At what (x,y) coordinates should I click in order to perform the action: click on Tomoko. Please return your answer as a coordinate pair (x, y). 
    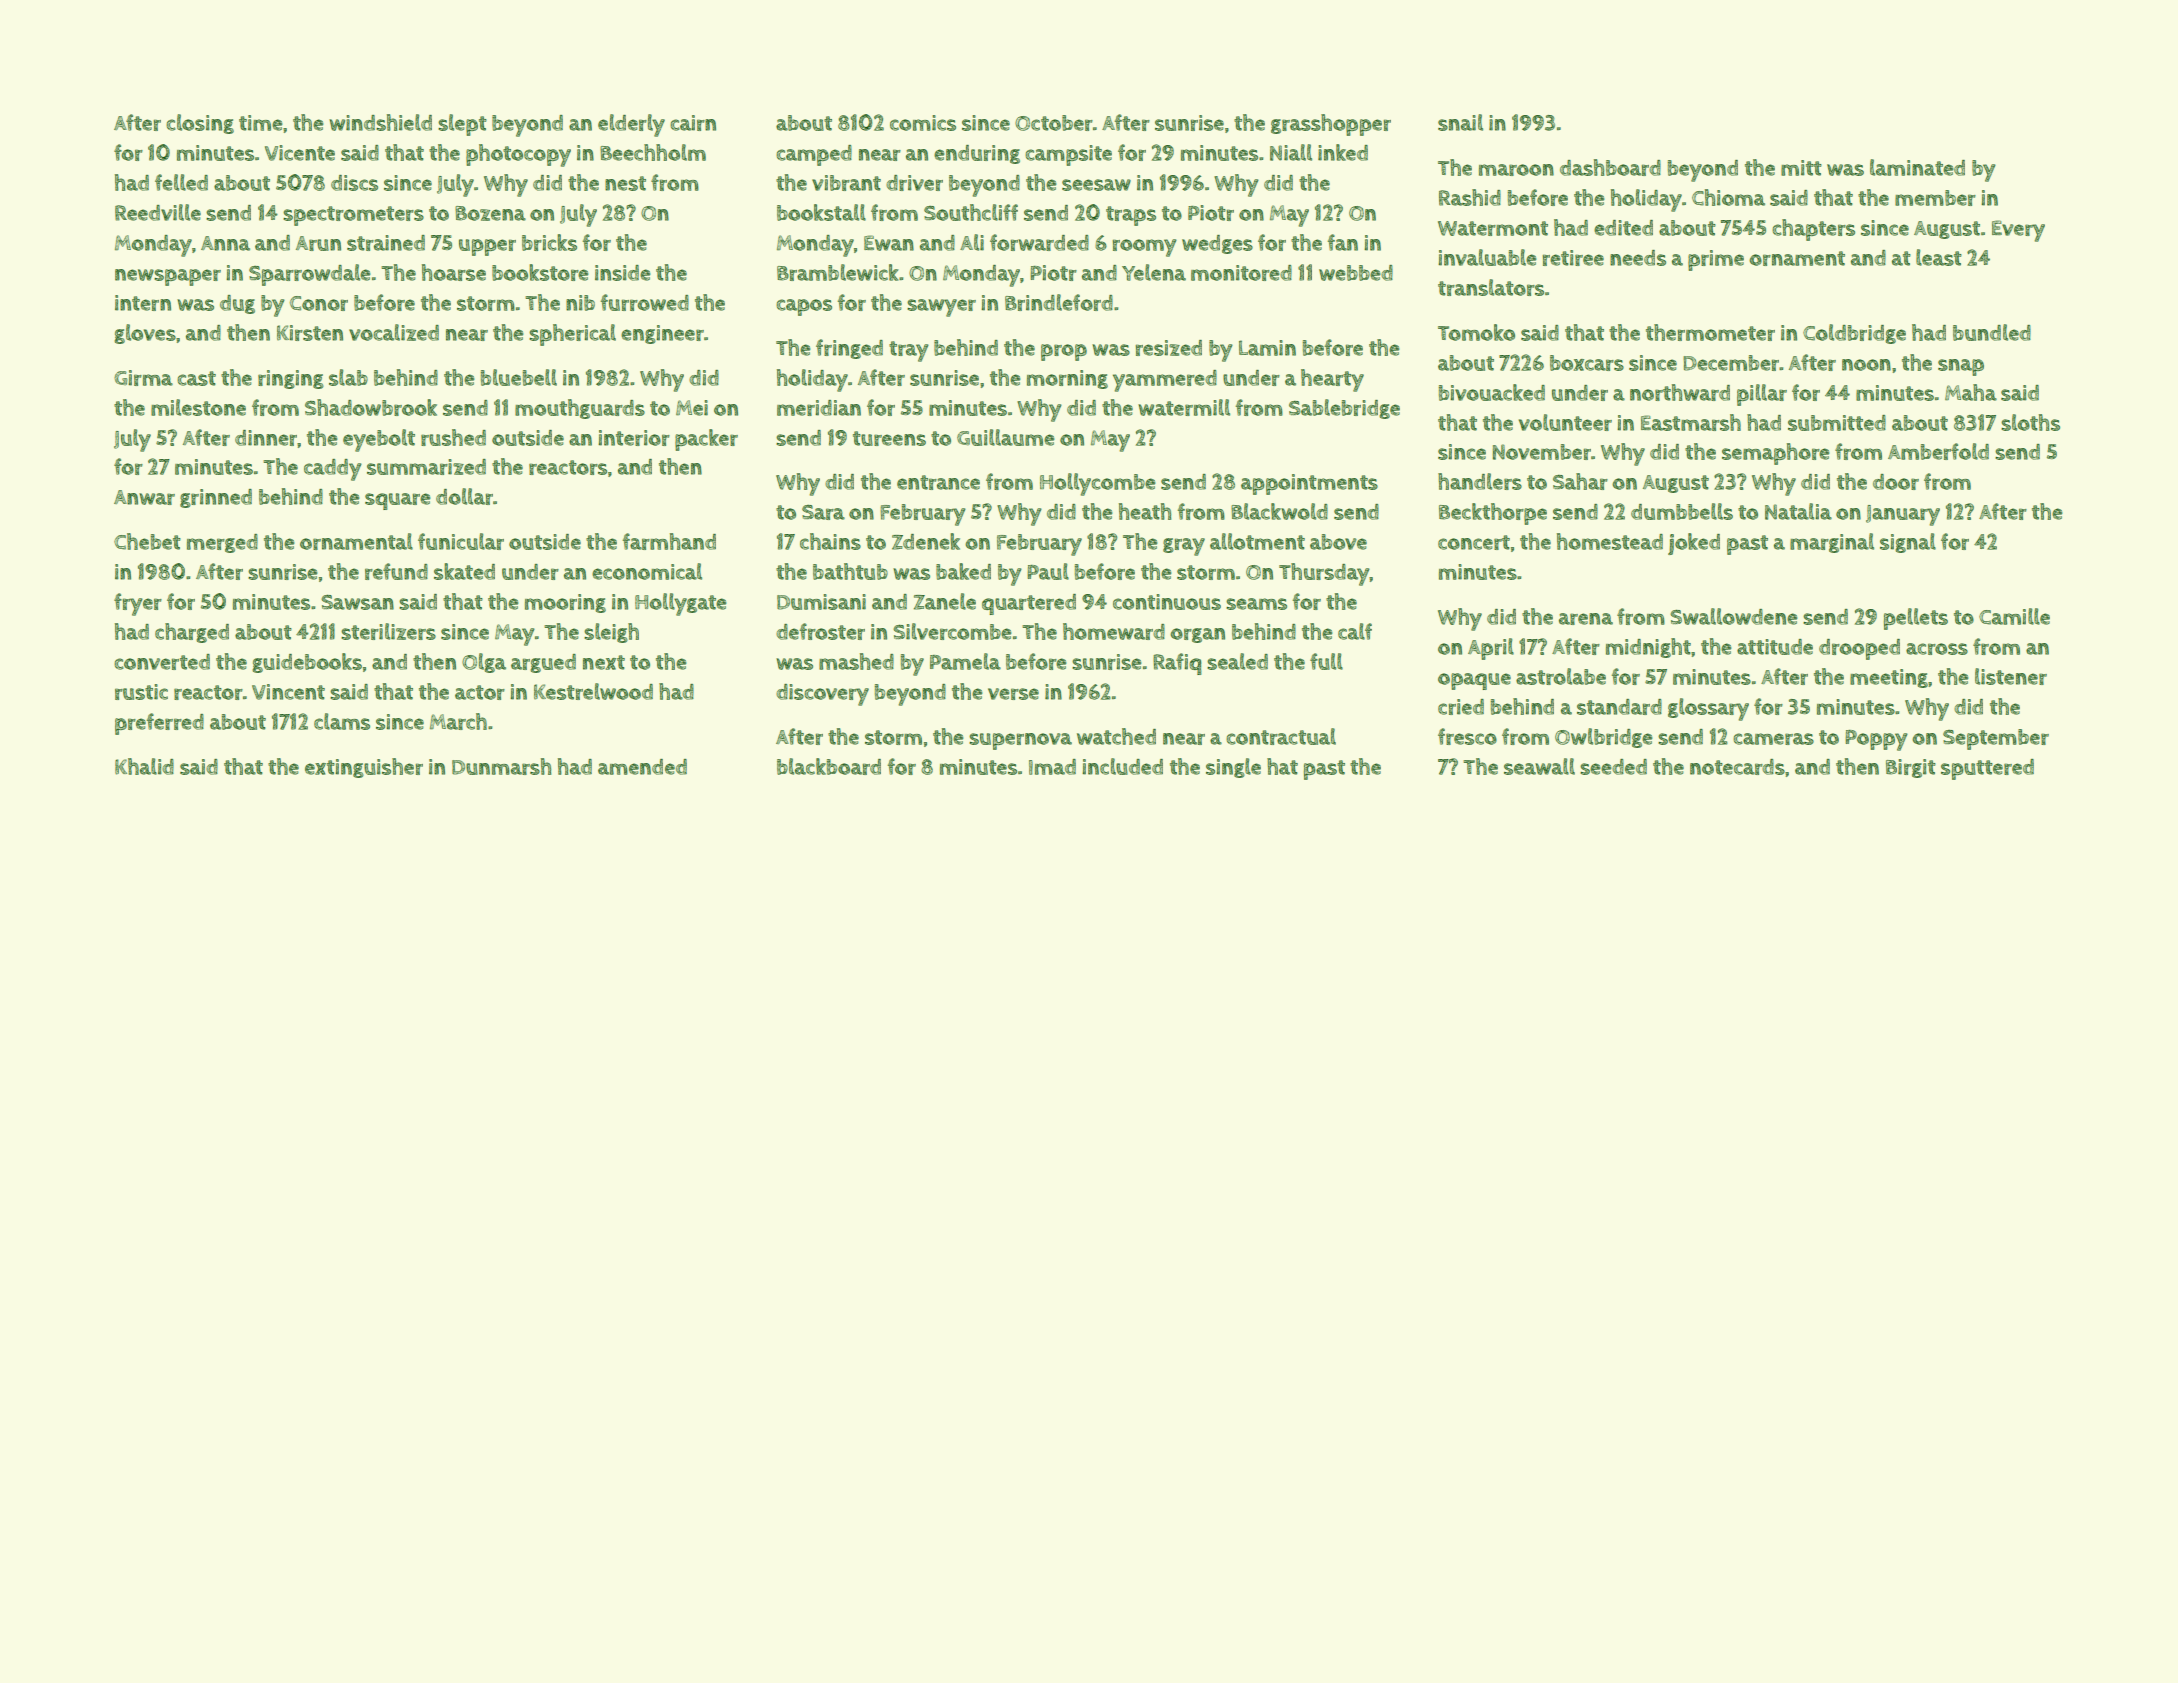
    Looking at the image, I should click on (1476, 332).
